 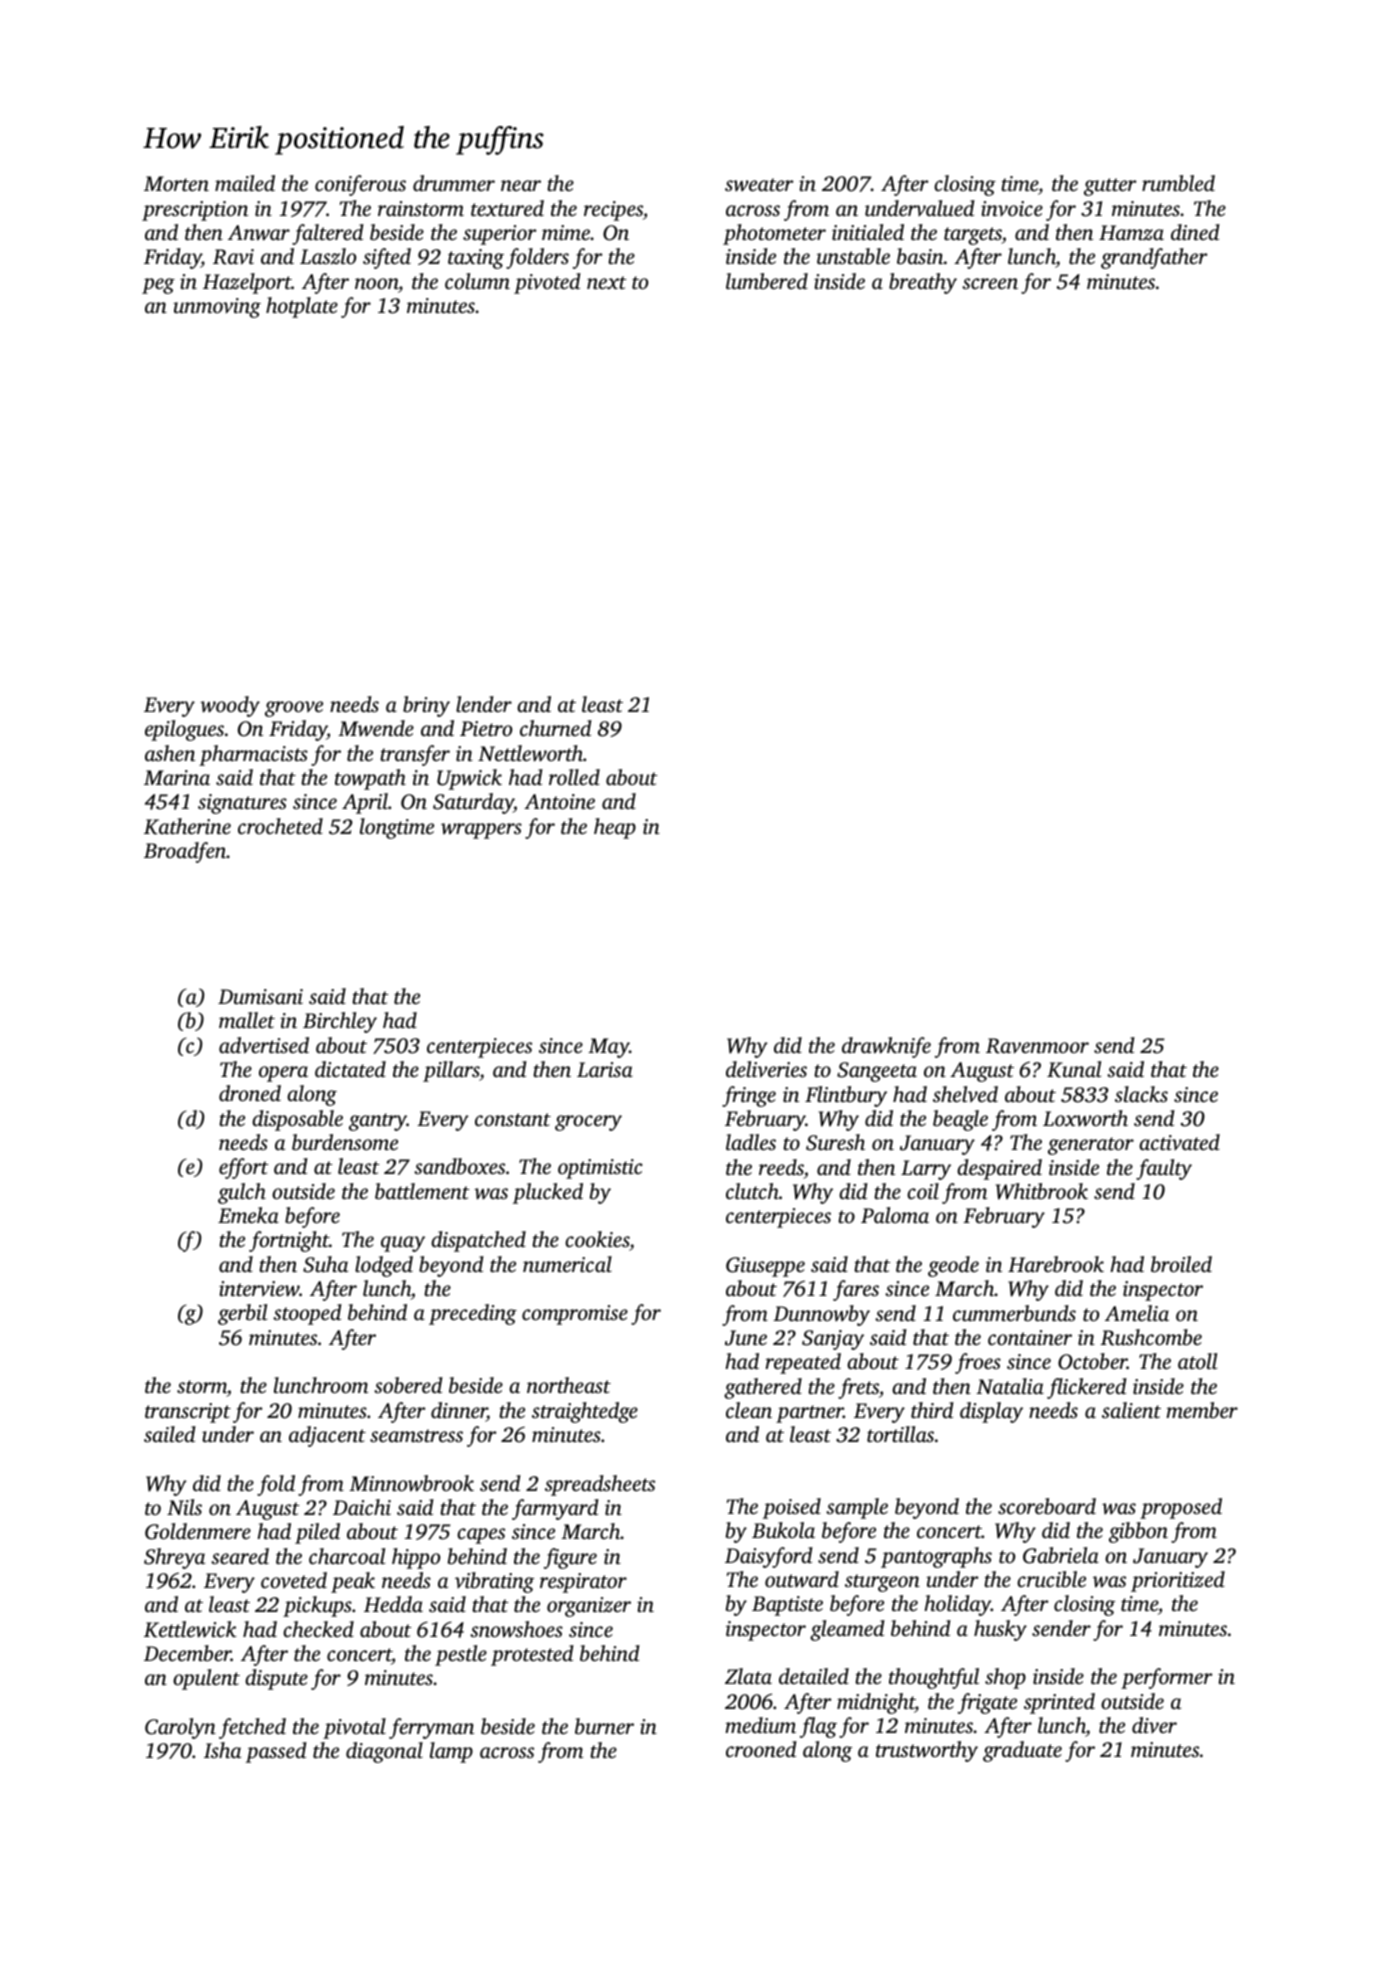 I want to click on grandfather, so click(x=1154, y=258).
